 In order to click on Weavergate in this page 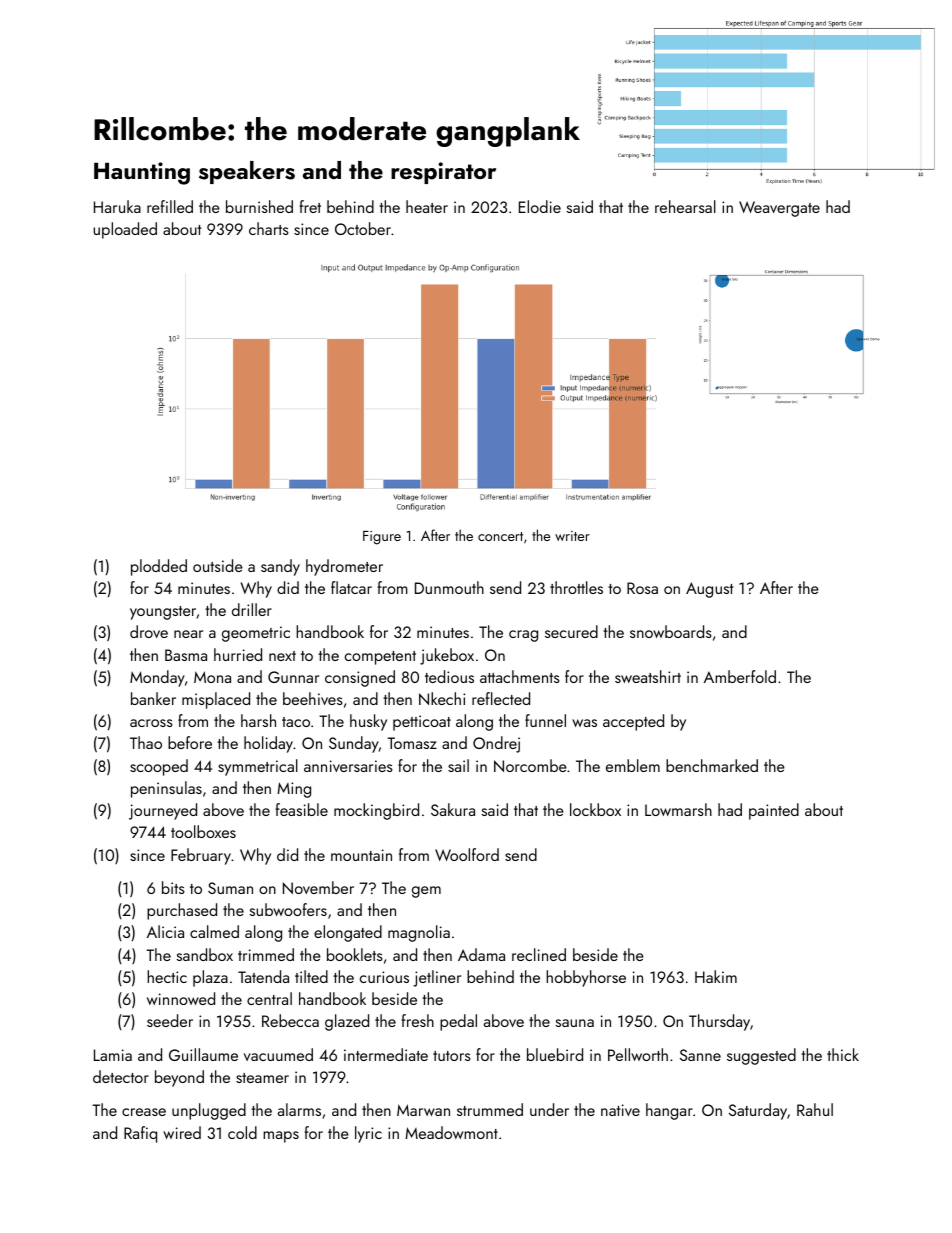, I will do `click(779, 209)`.
